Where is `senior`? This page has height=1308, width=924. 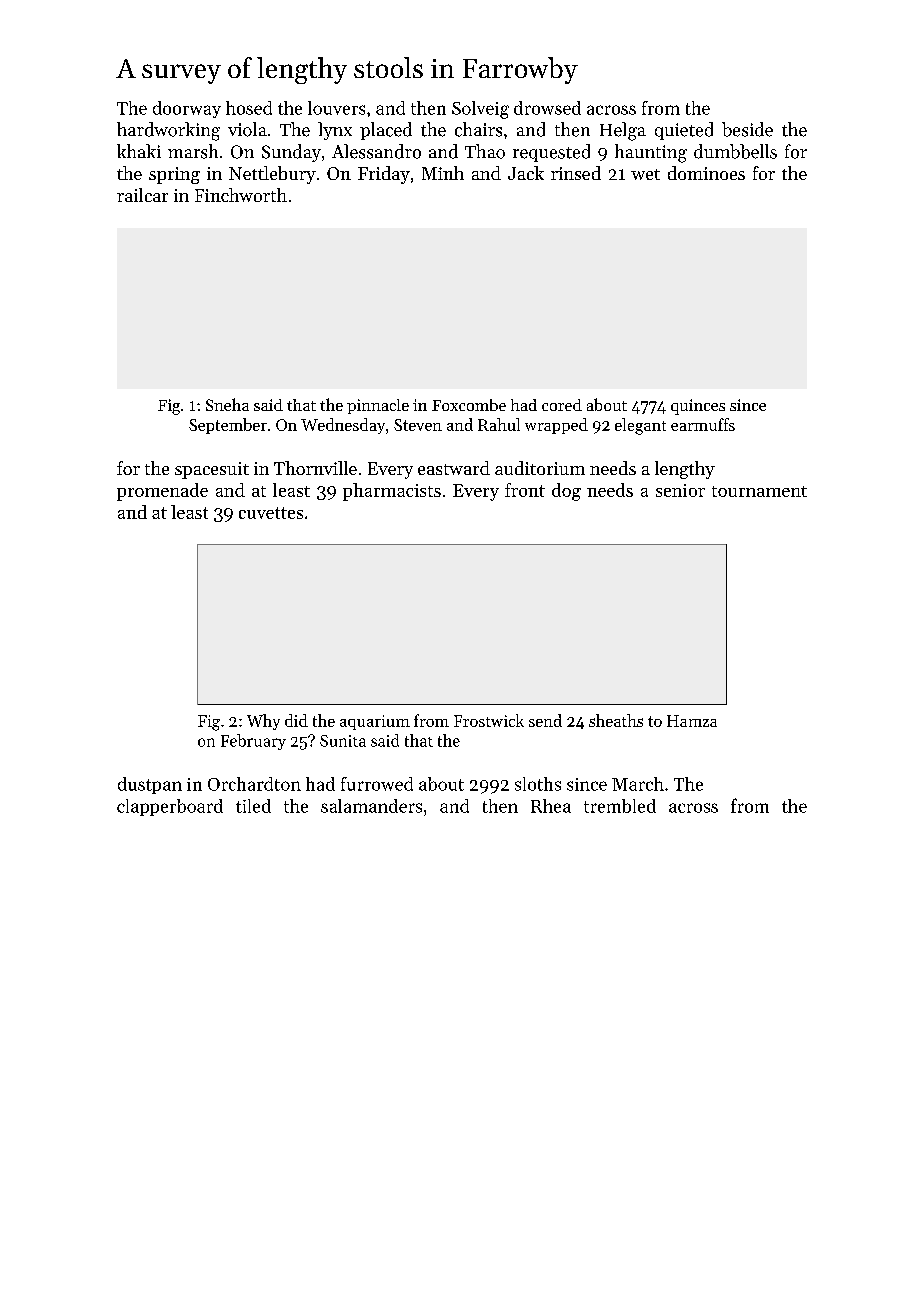
senior is located at coordinates (680, 490).
